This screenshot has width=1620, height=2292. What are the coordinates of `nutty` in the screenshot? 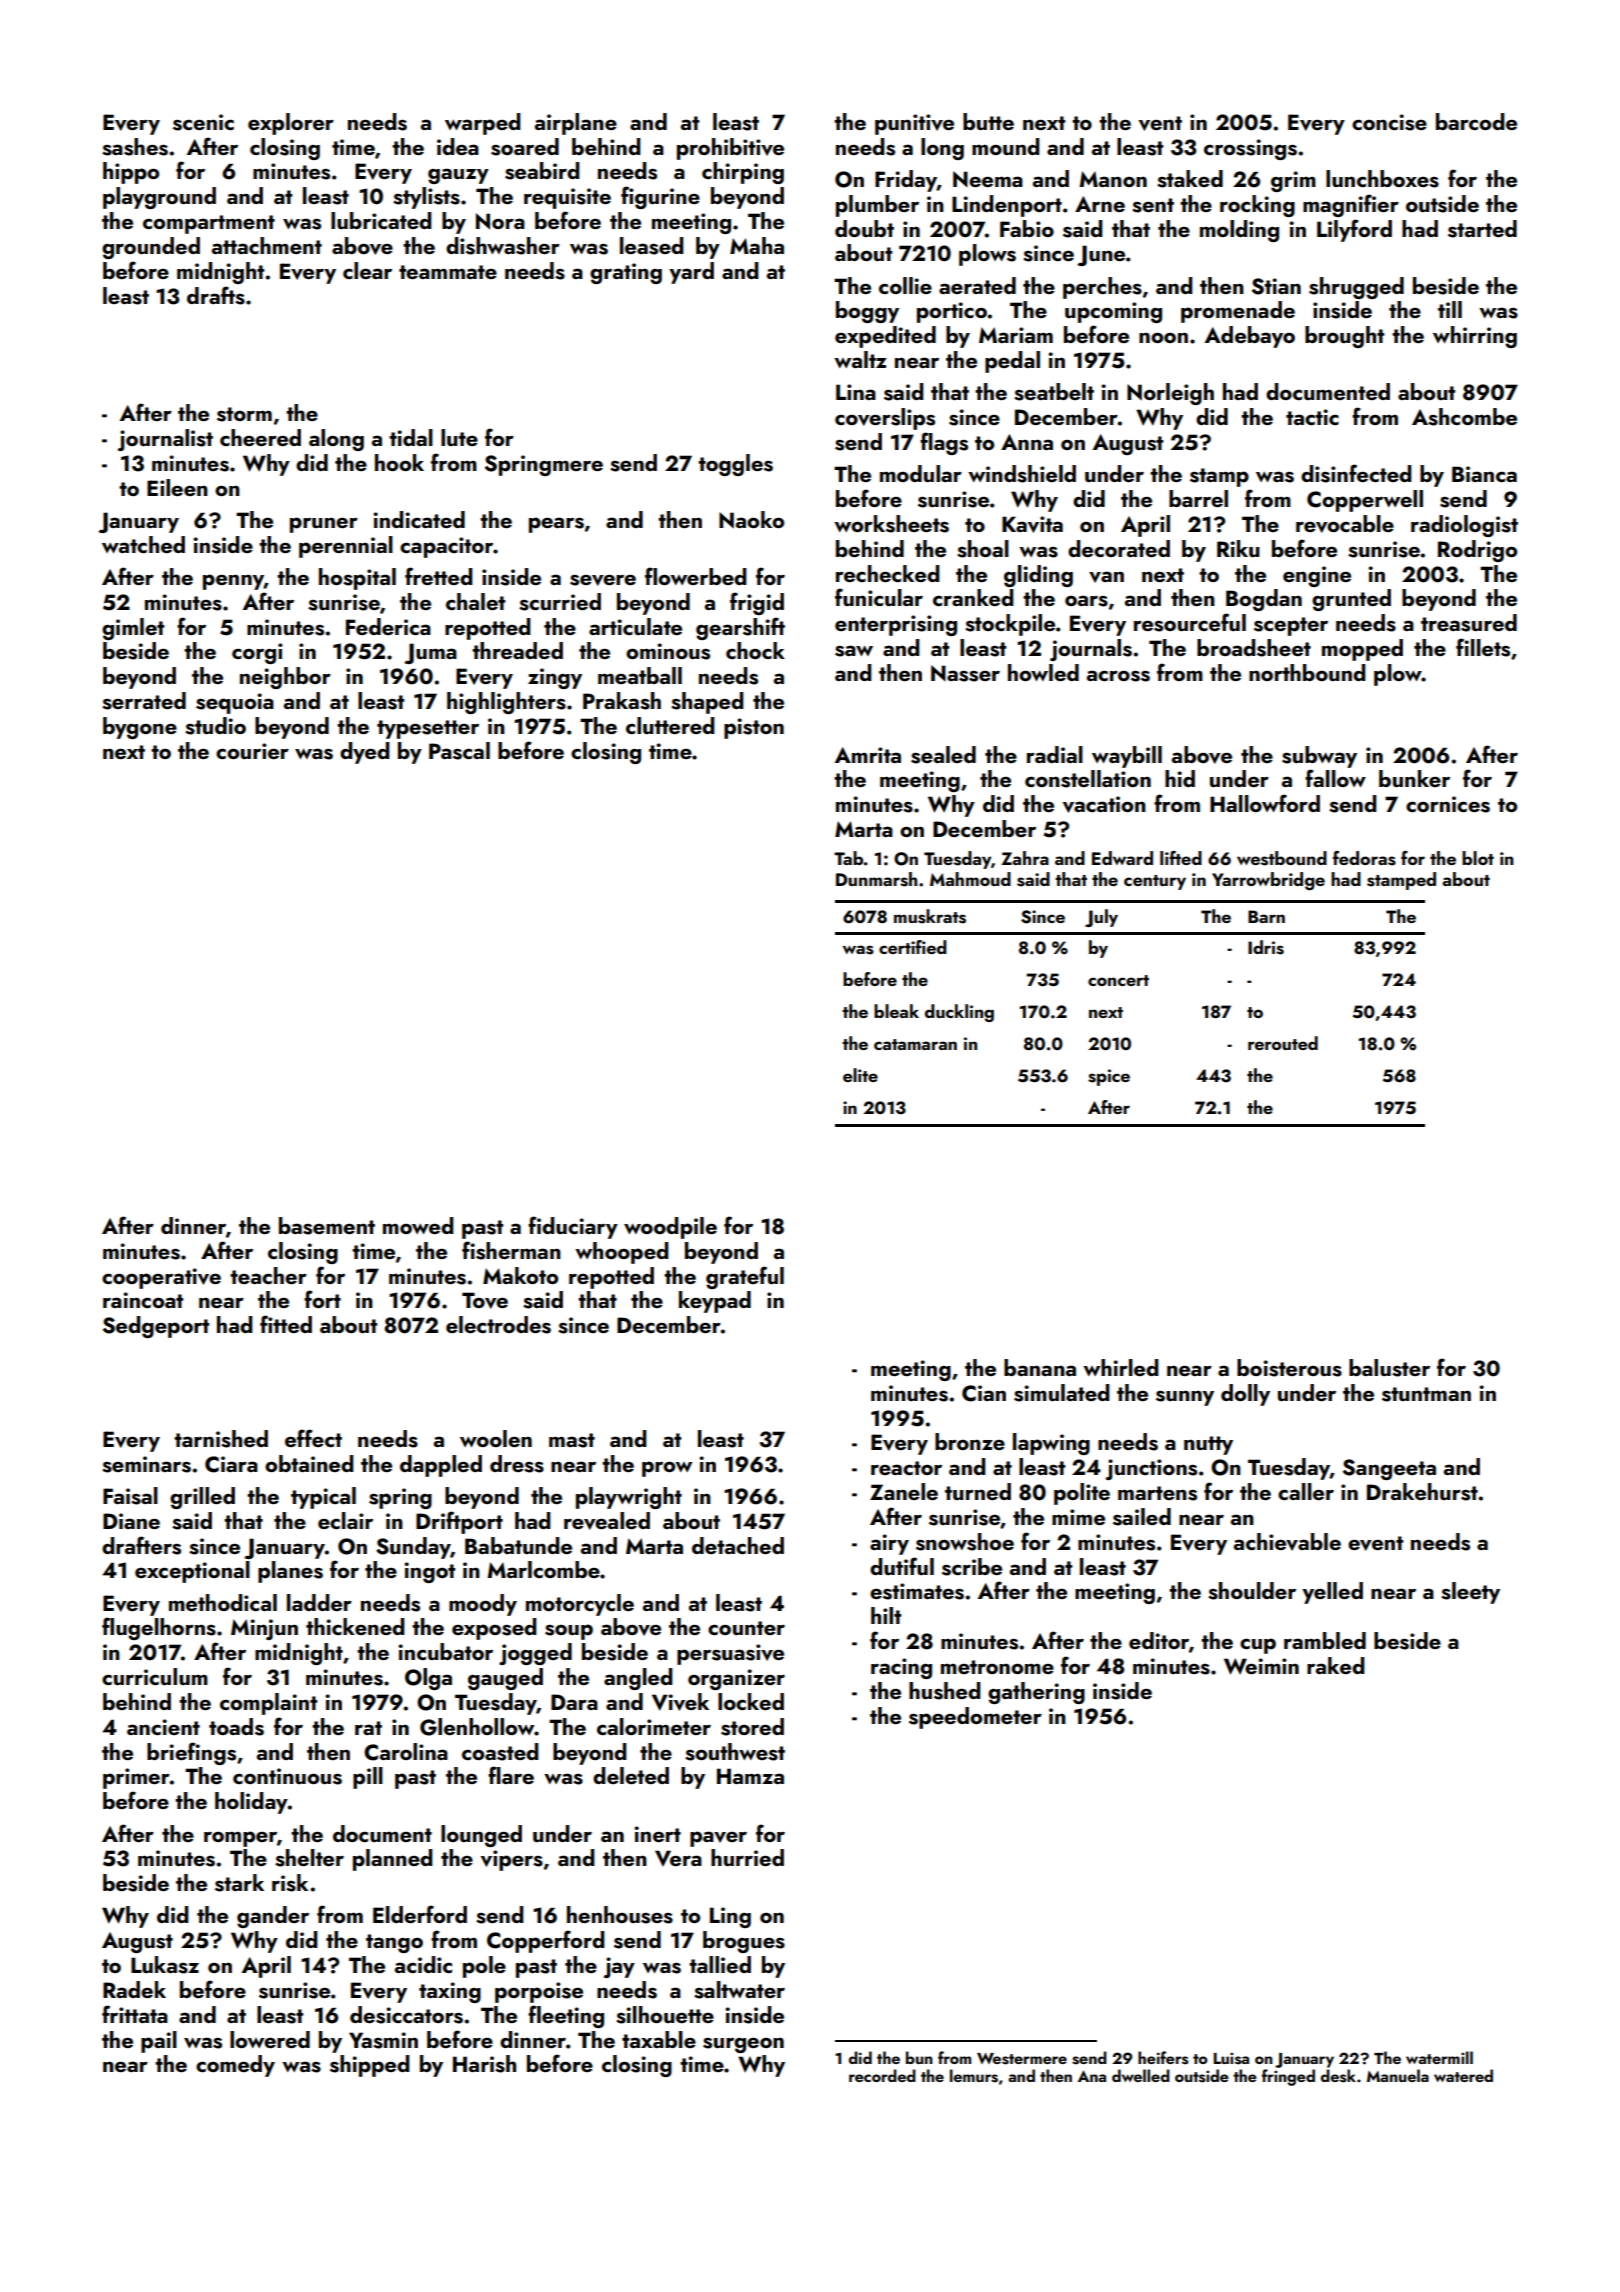 It's located at (1208, 1445).
